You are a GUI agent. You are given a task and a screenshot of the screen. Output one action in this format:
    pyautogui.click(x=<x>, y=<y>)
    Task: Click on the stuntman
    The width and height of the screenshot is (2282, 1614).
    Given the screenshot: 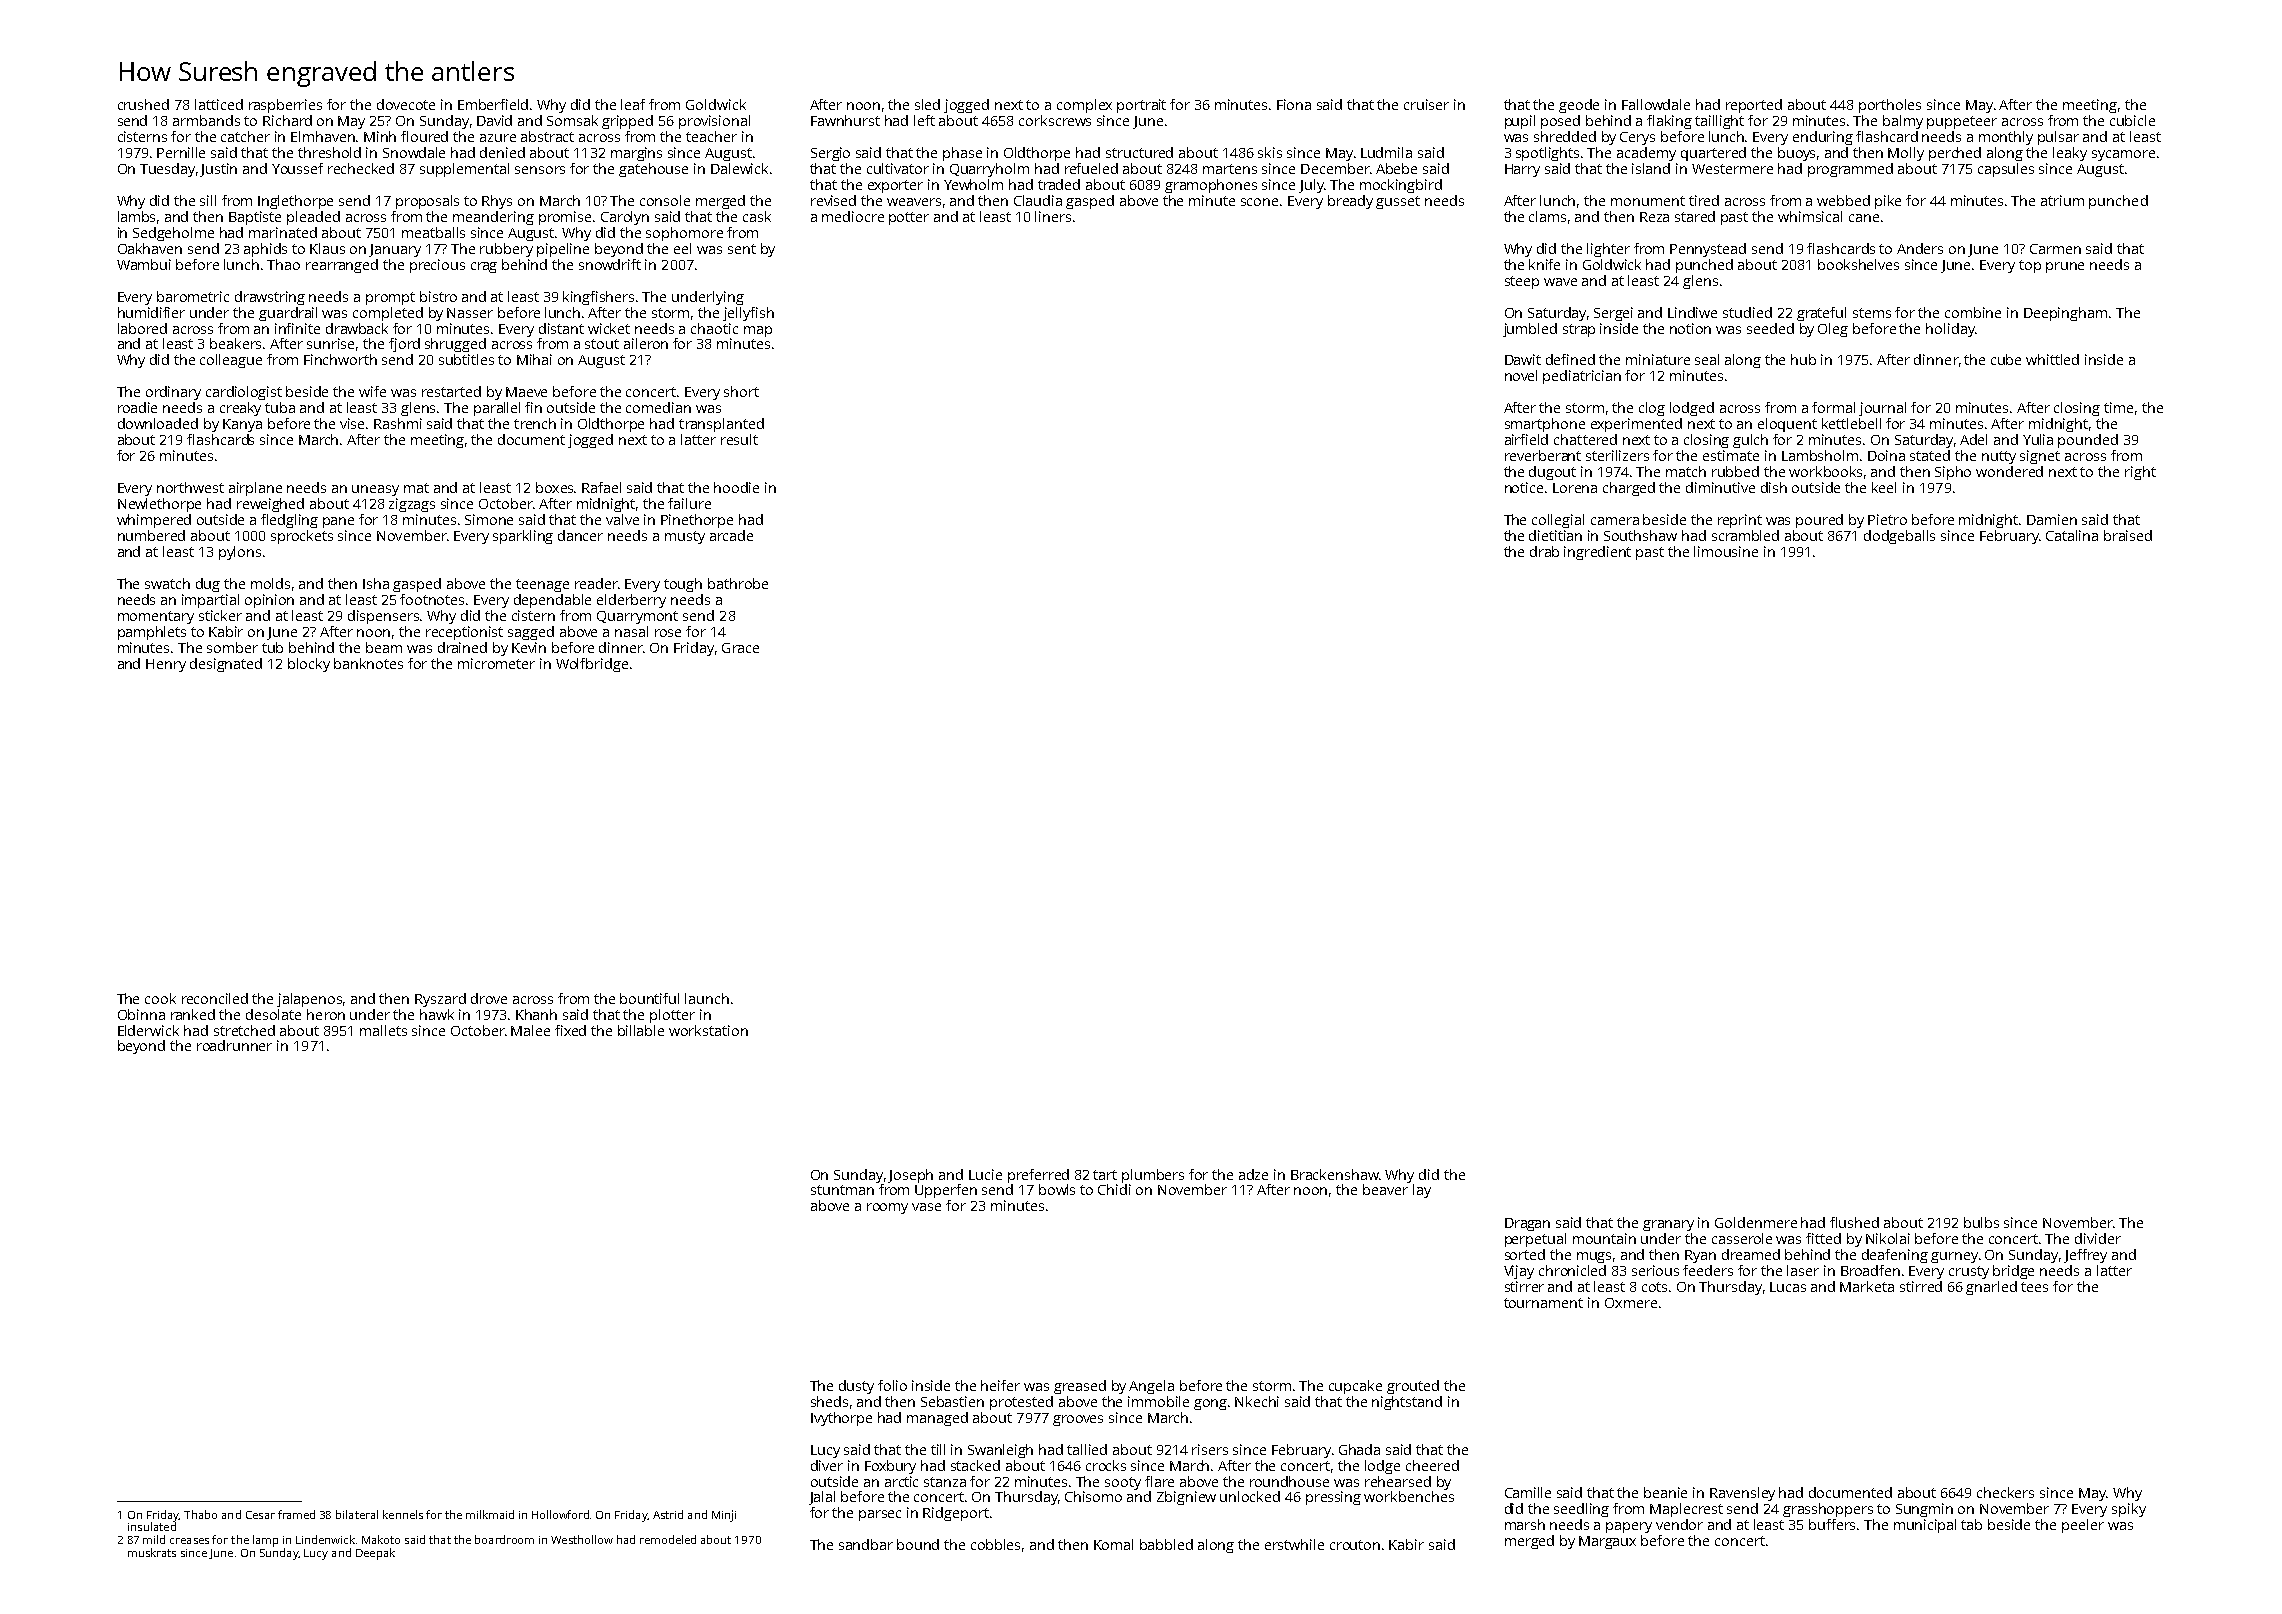 What is the action you would take?
    pyautogui.click(x=842, y=1190)
